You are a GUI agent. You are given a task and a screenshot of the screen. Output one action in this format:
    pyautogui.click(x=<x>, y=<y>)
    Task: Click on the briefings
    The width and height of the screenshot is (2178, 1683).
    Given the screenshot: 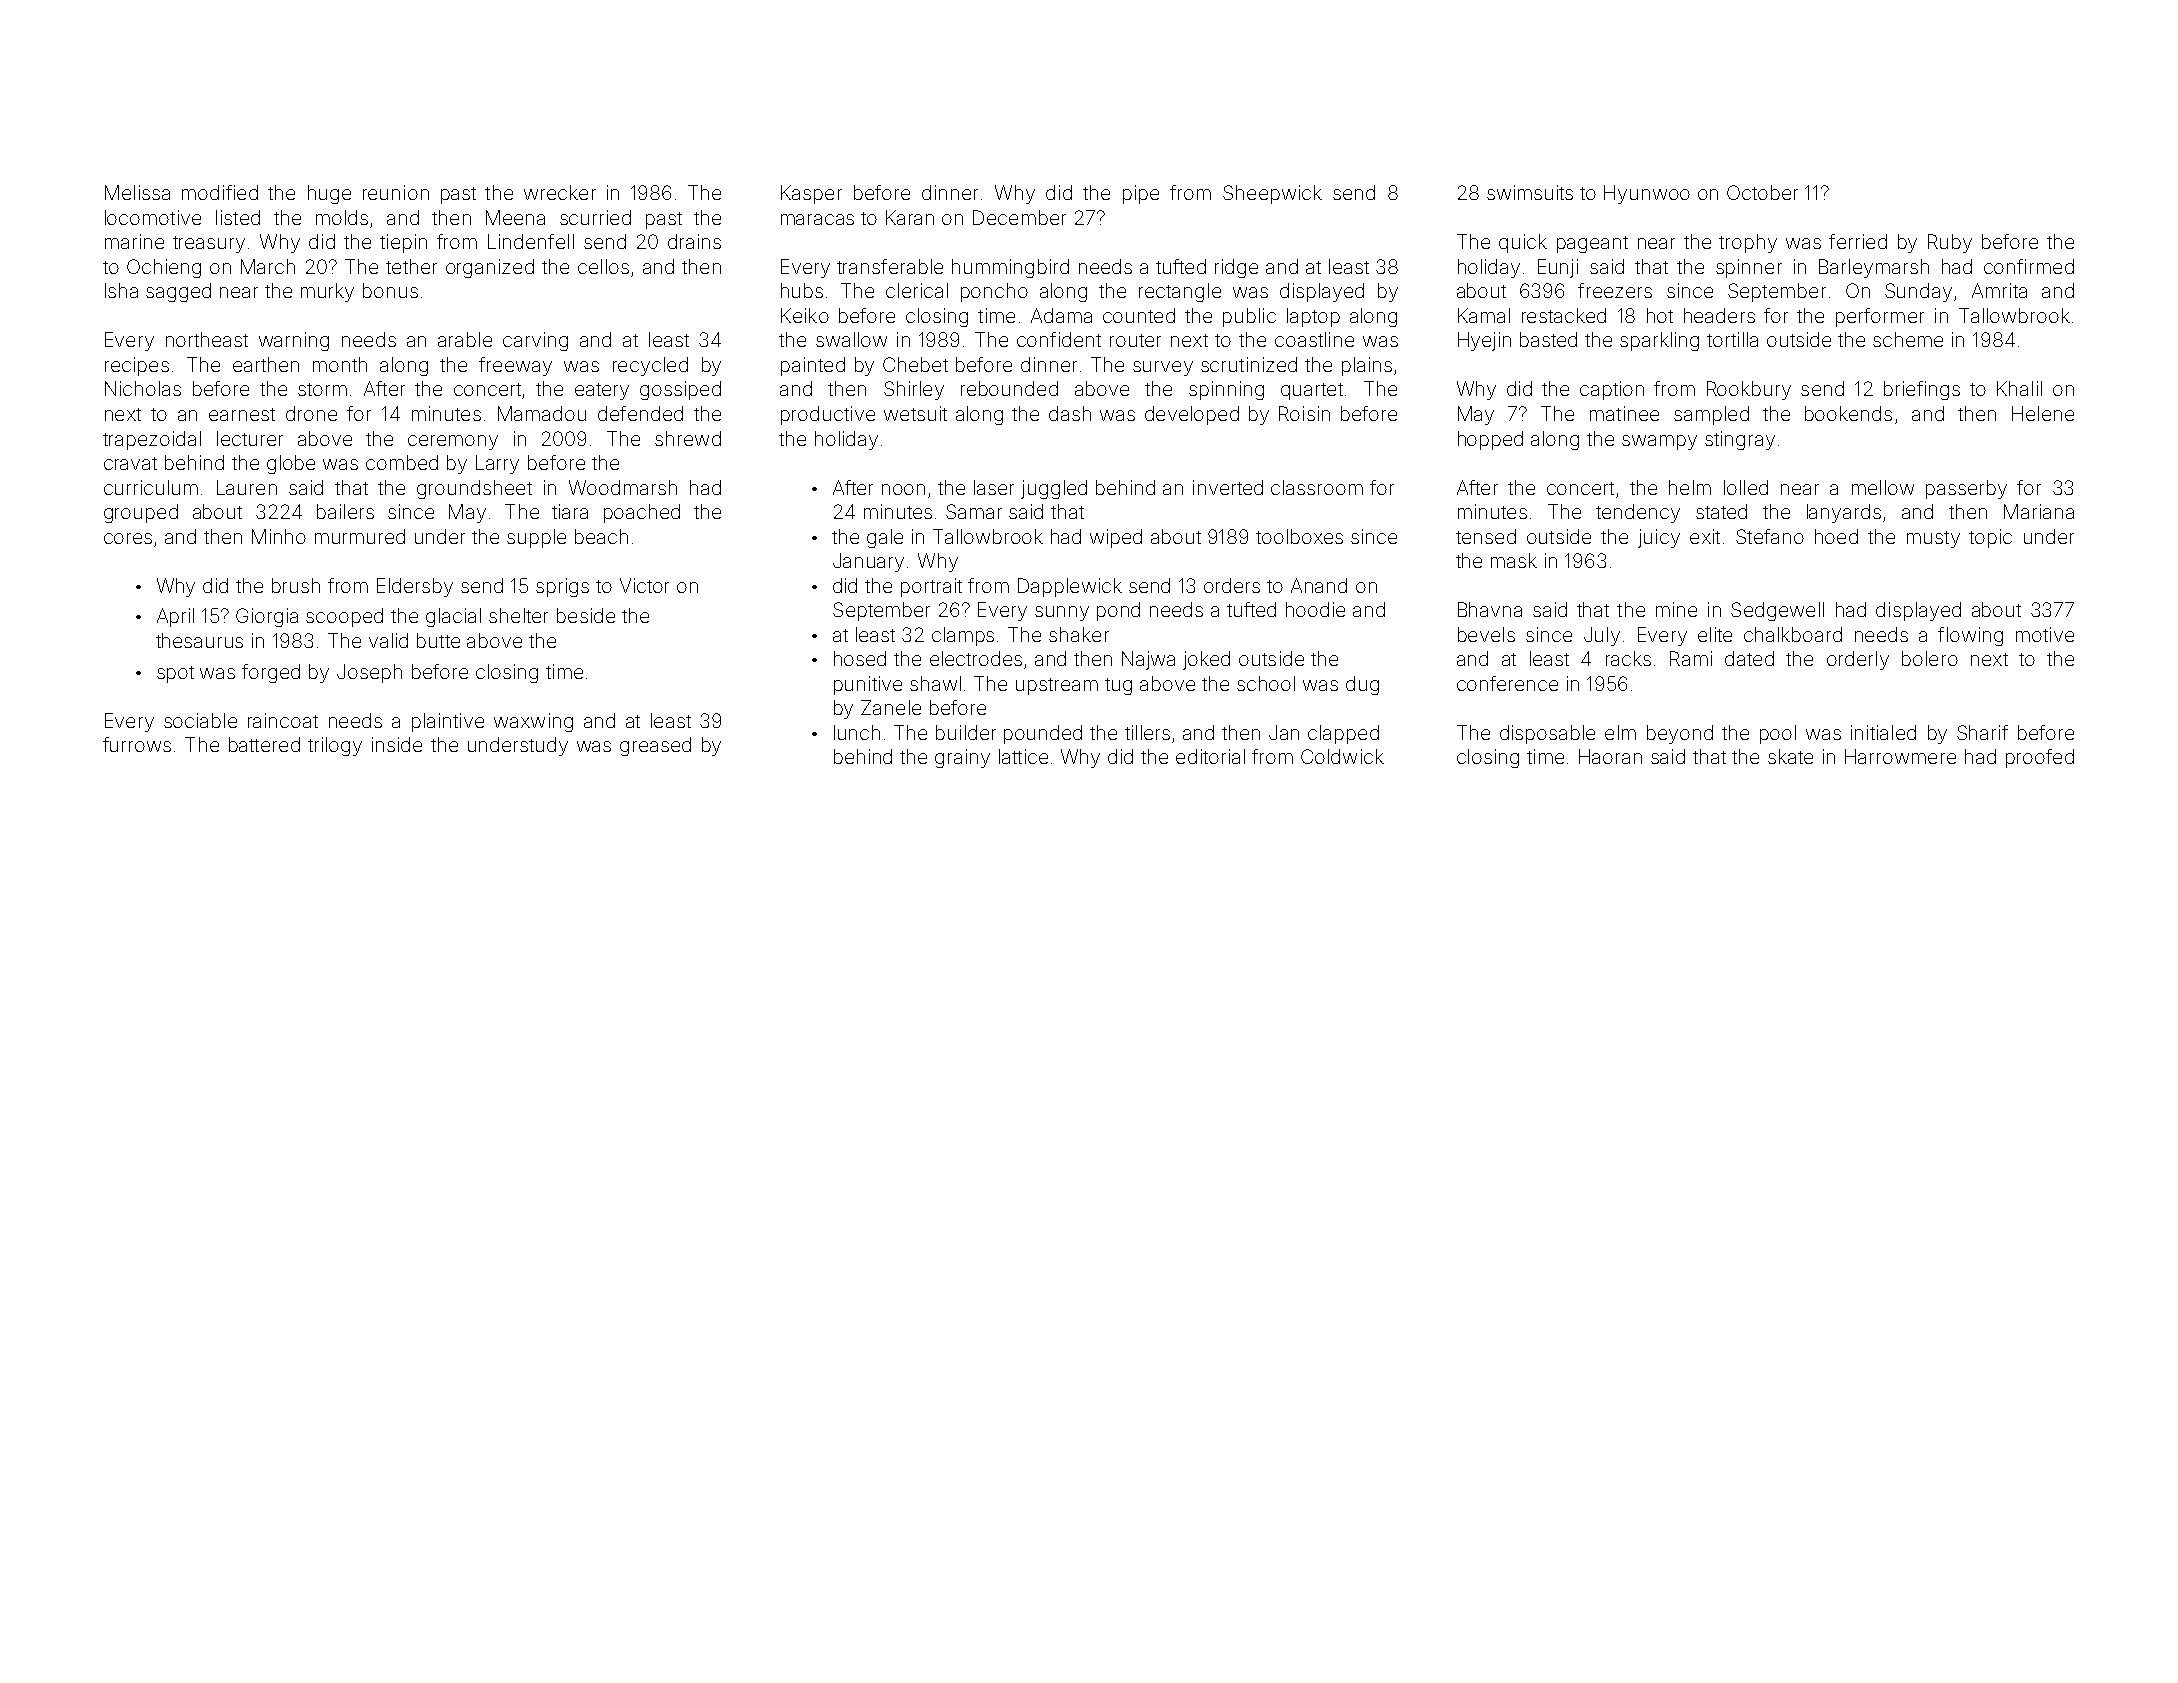 What is the action you would take?
    pyautogui.click(x=1922, y=390)
